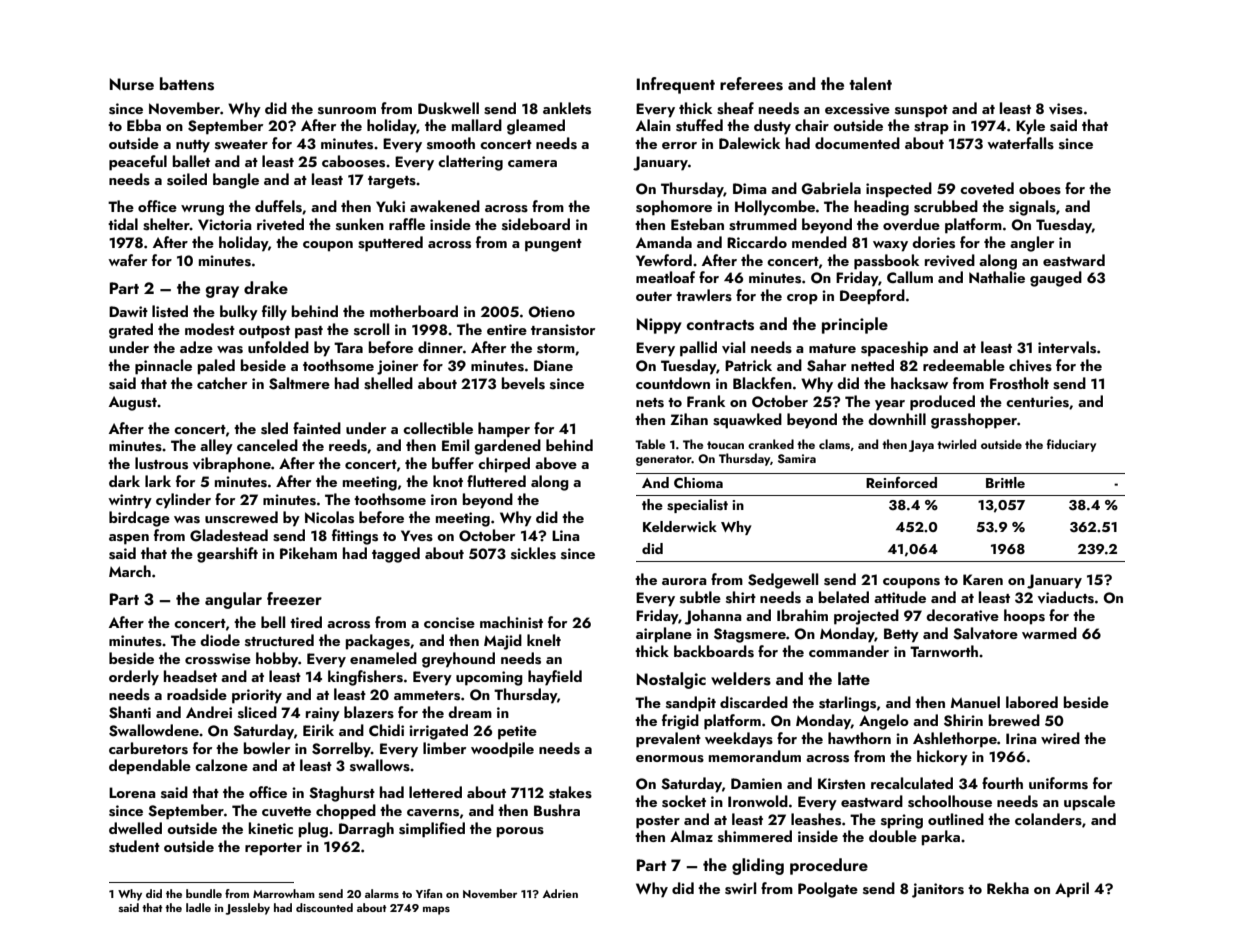 The height and width of the screenshot is (952, 1233). I want to click on trawlers, so click(704, 295).
